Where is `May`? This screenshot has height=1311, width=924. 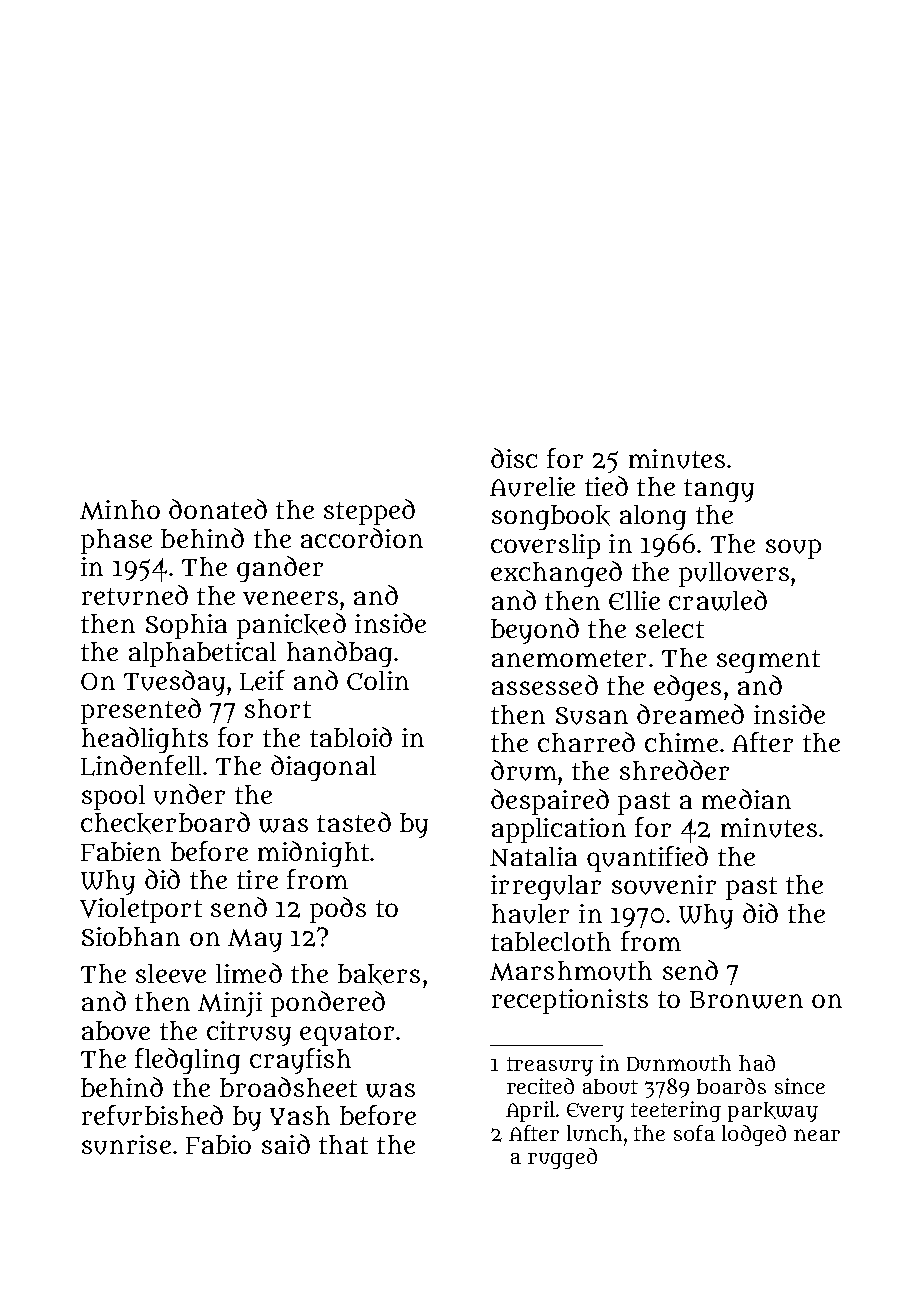
May is located at coordinates (255, 940).
